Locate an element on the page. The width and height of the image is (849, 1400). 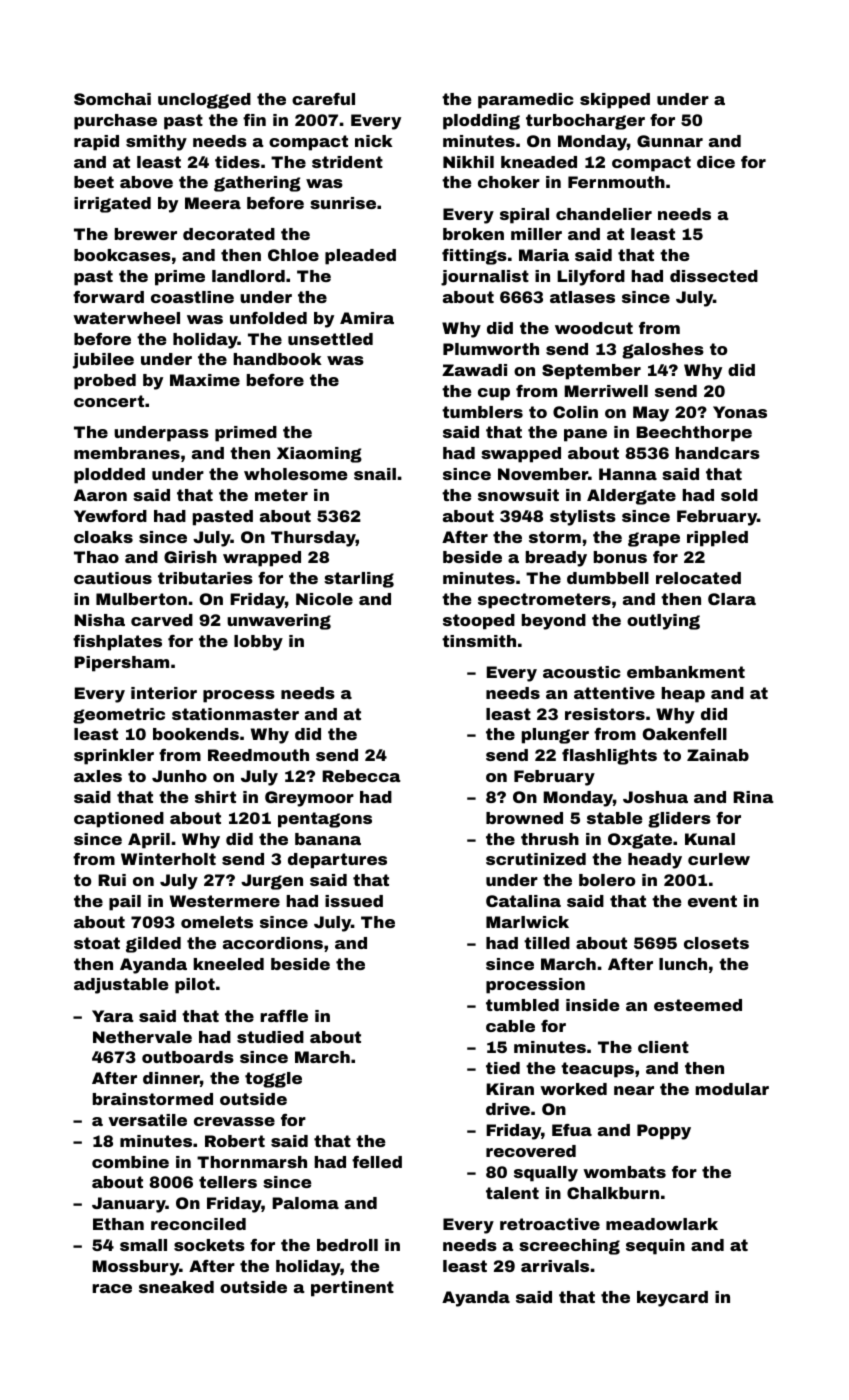
unclogged is located at coordinates (204, 101).
